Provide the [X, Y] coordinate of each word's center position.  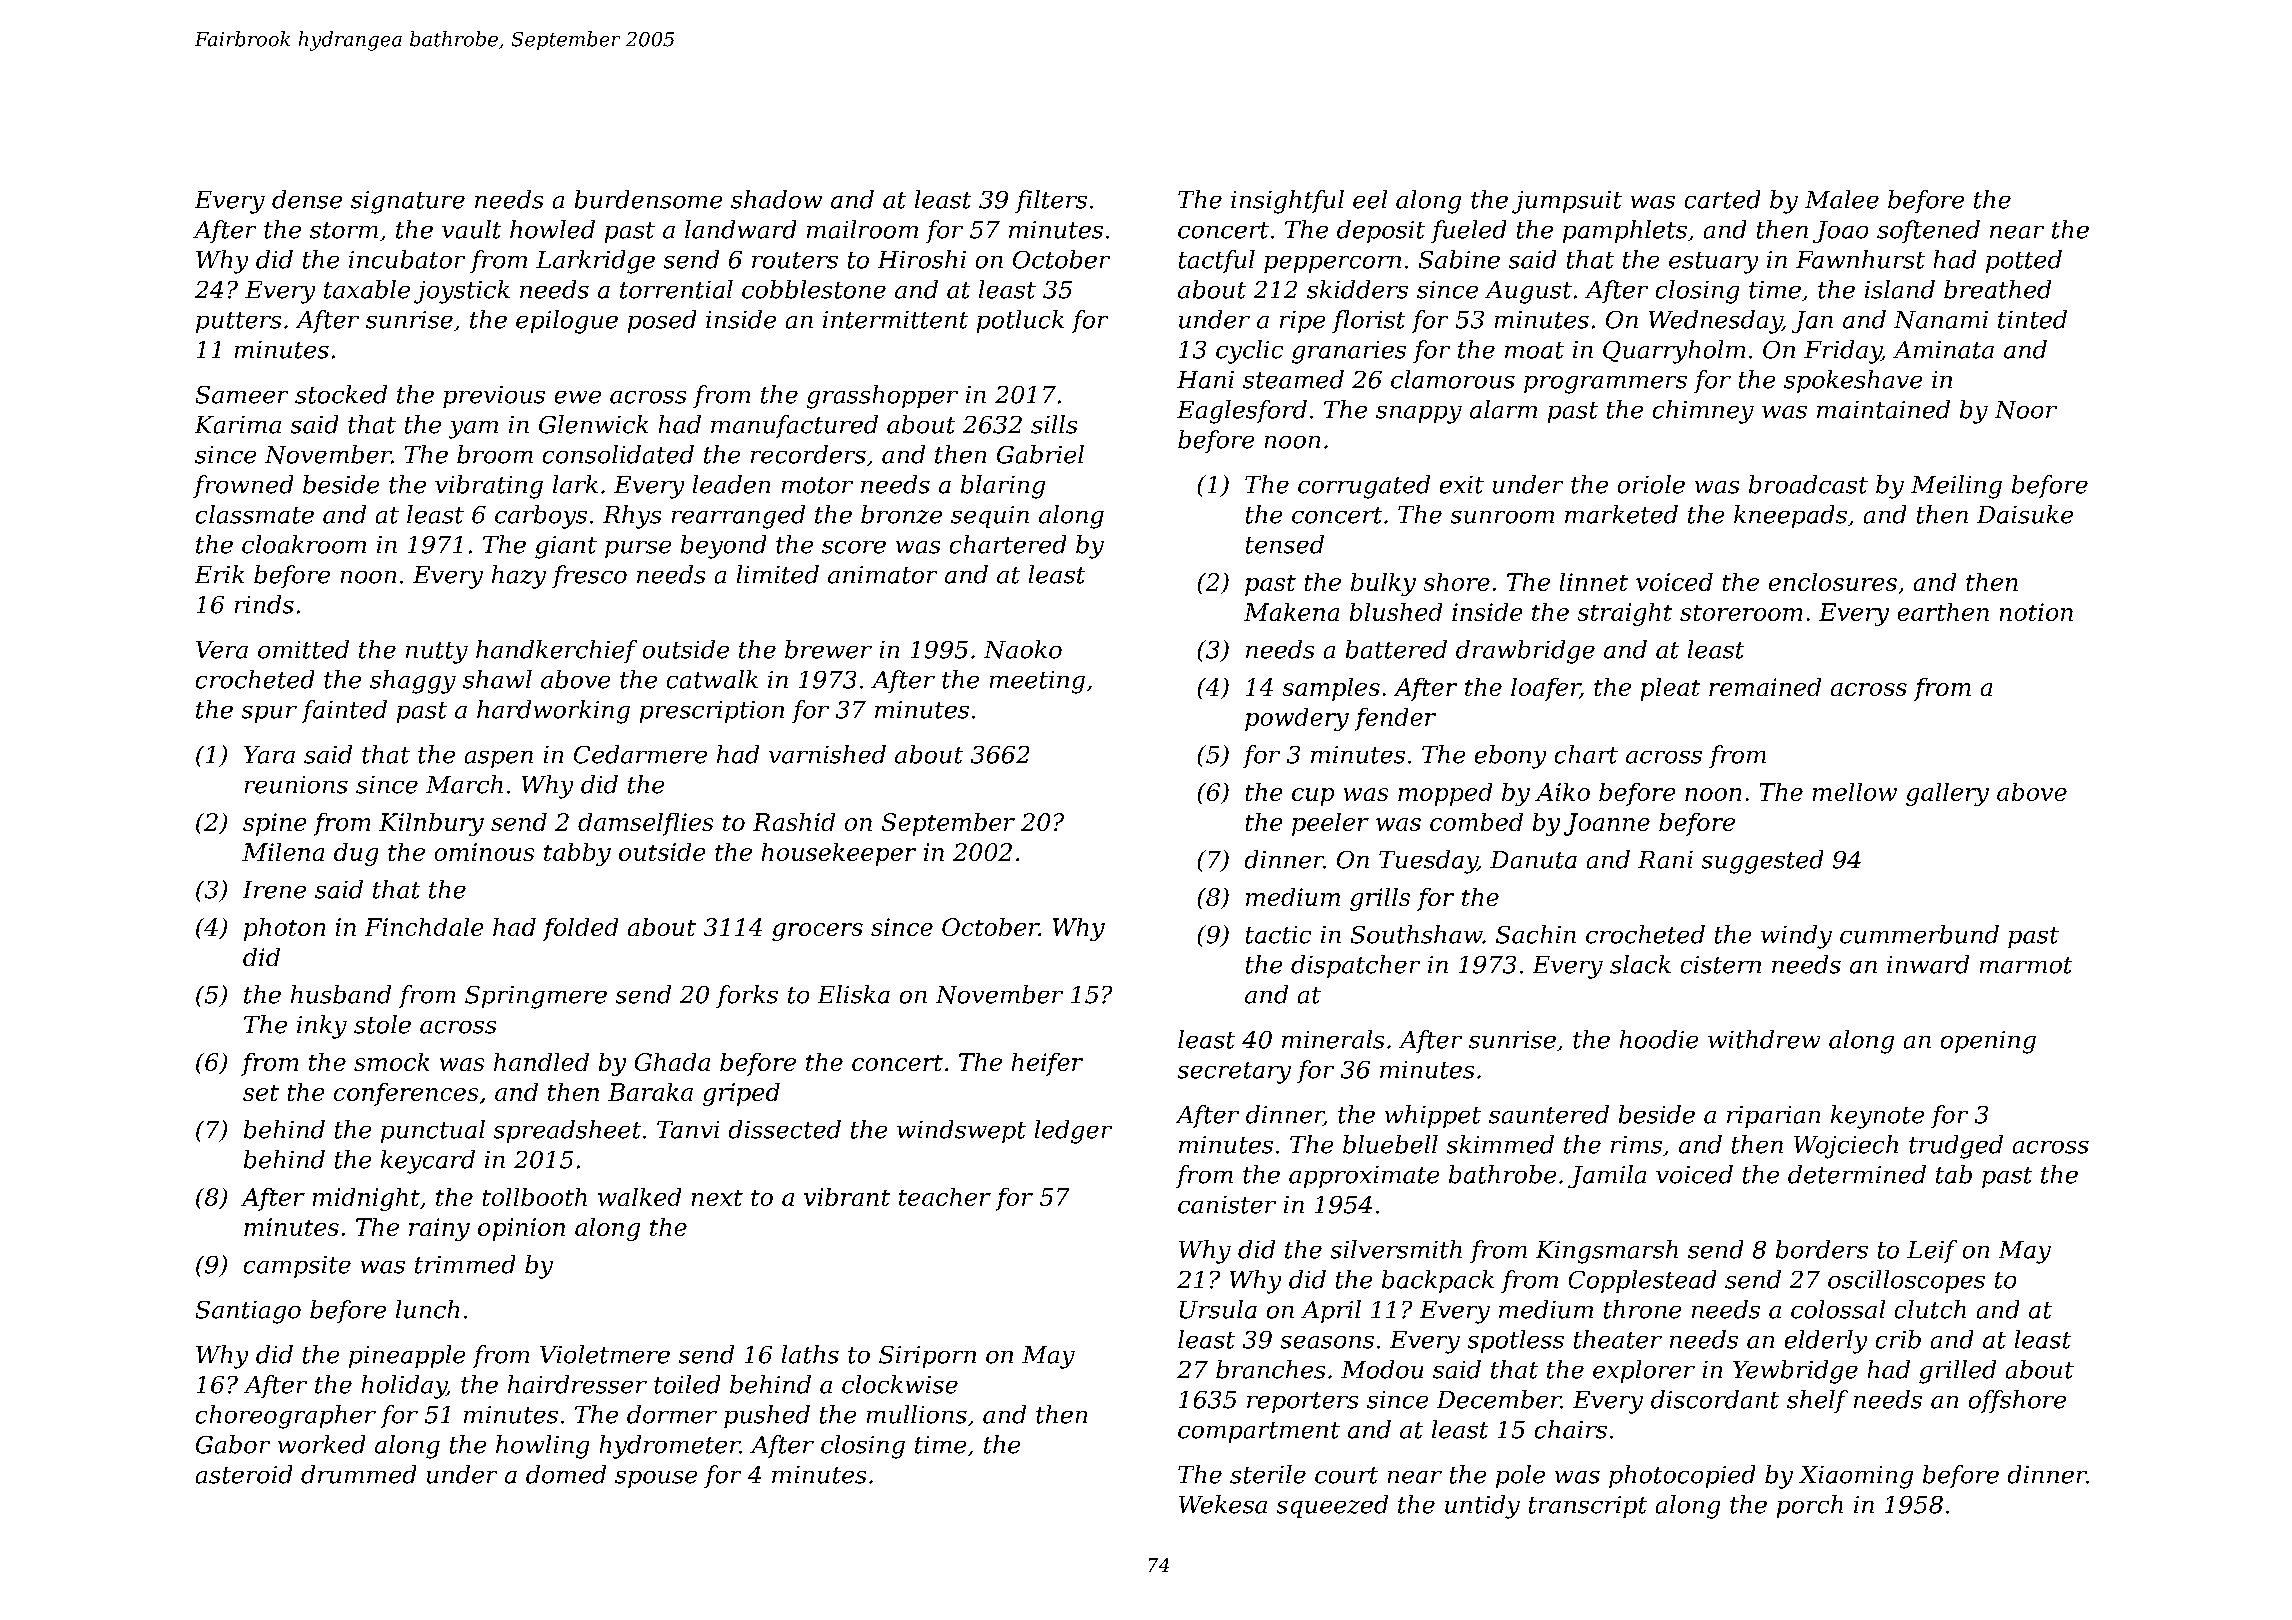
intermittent [895, 320]
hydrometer [670, 1447]
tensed [1285, 544]
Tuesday [1428, 862]
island [1900, 289]
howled [552, 229]
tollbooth [535, 1197]
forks [747, 996]
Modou [1382, 1369]
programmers [1605, 385]
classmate [255, 514]
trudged [1956, 1147]
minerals [1333, 1039]
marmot [2026, 965]
